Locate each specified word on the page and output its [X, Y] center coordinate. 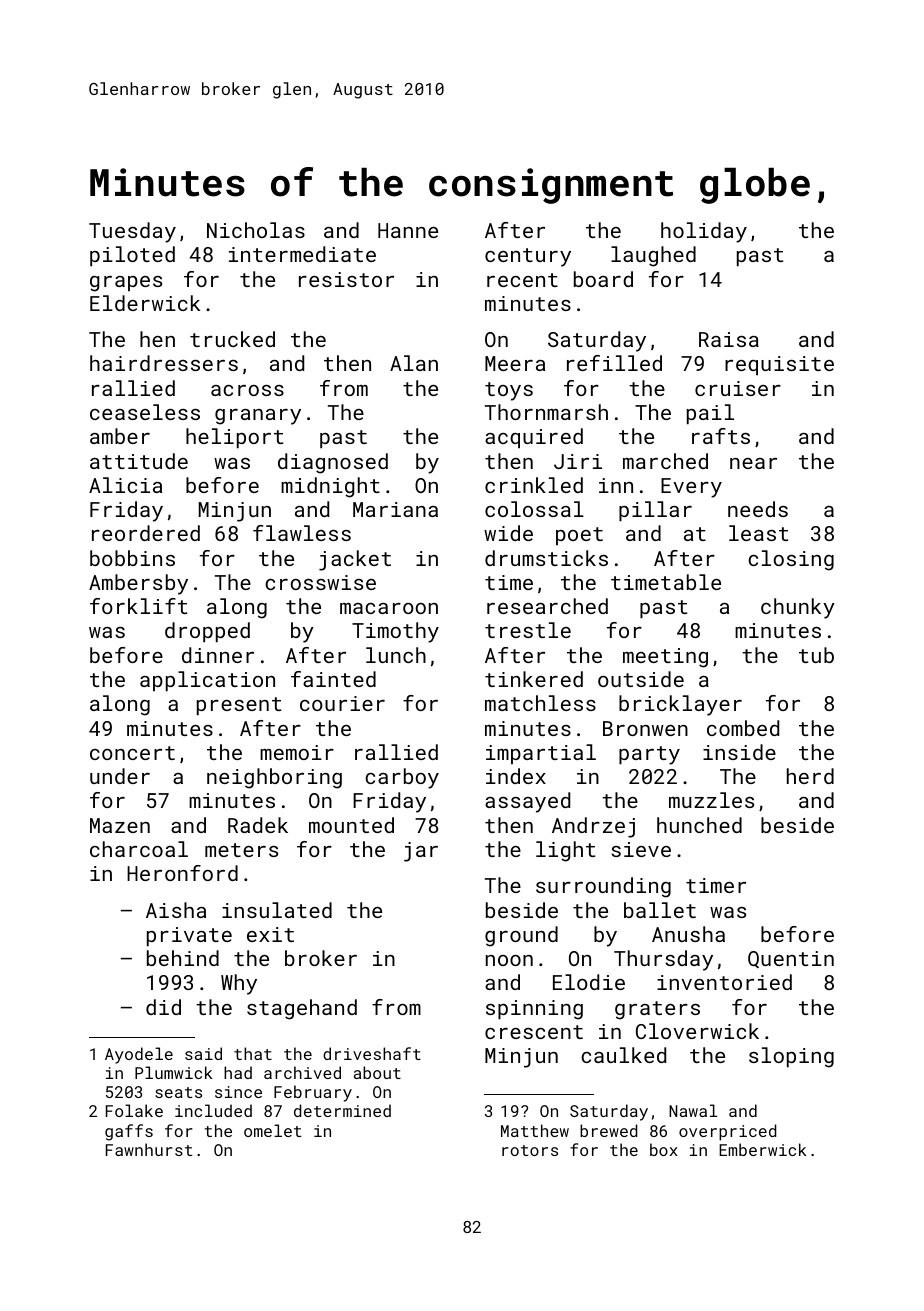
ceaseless [145, 412]
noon [509, 960]
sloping [791, 1057]
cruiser [738, 388]
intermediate [302, 254]
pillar [655, 511]
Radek [258, 825]
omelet [272, 1130]
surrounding [603, 887]
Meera [515, 363]
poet [579, 536]
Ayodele [139, 1055]
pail [710, 414]
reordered [146, 533]
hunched [699, 825]
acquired [534, 438]
